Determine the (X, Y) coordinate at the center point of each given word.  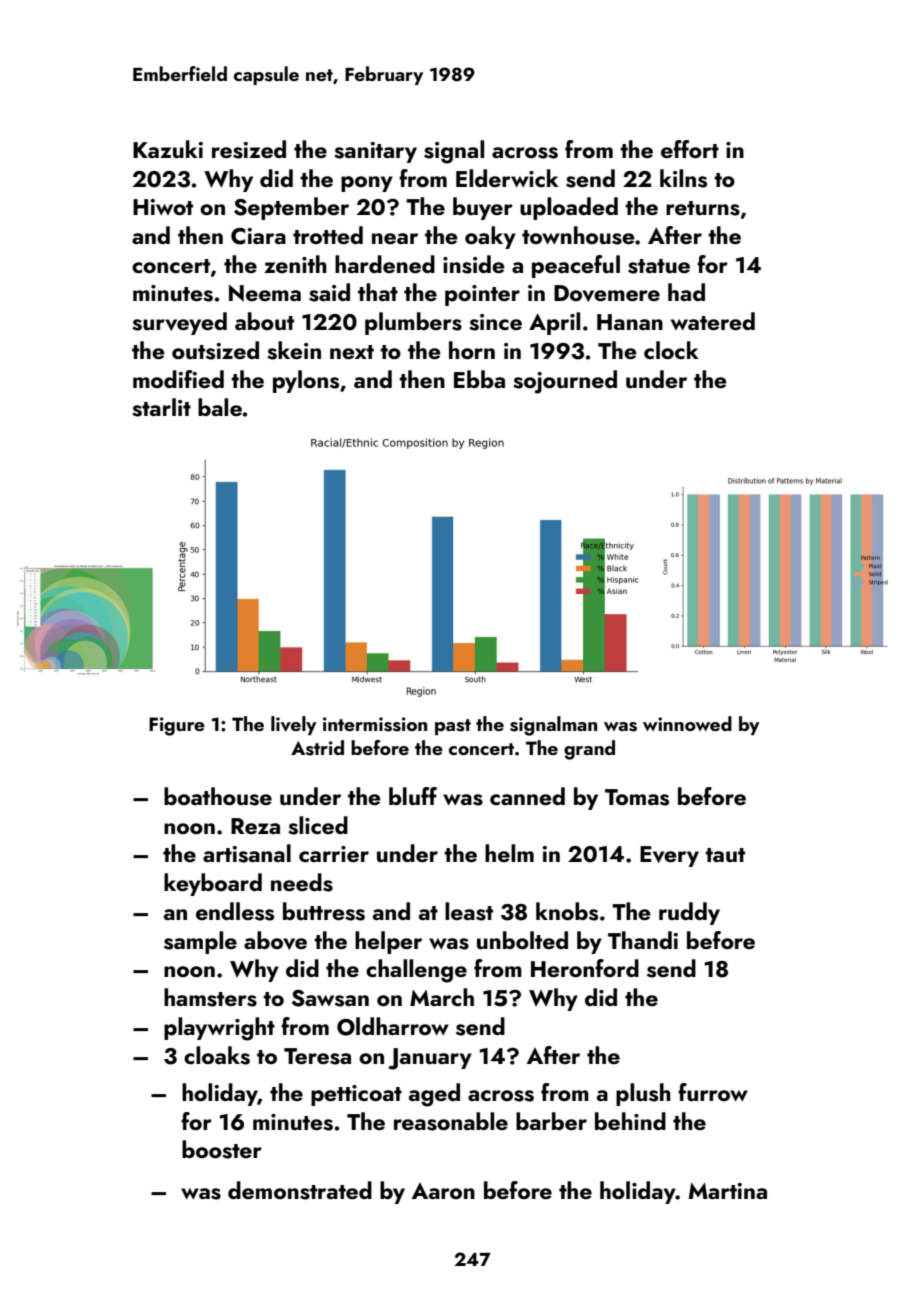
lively (293, 725)
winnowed (687, 723)
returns (703, 208)
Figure (177, 726)
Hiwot (163, 207)
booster (222, 1149)
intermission (375, 724)
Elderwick (507, 178)
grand (589, 750)
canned (527, 796)
